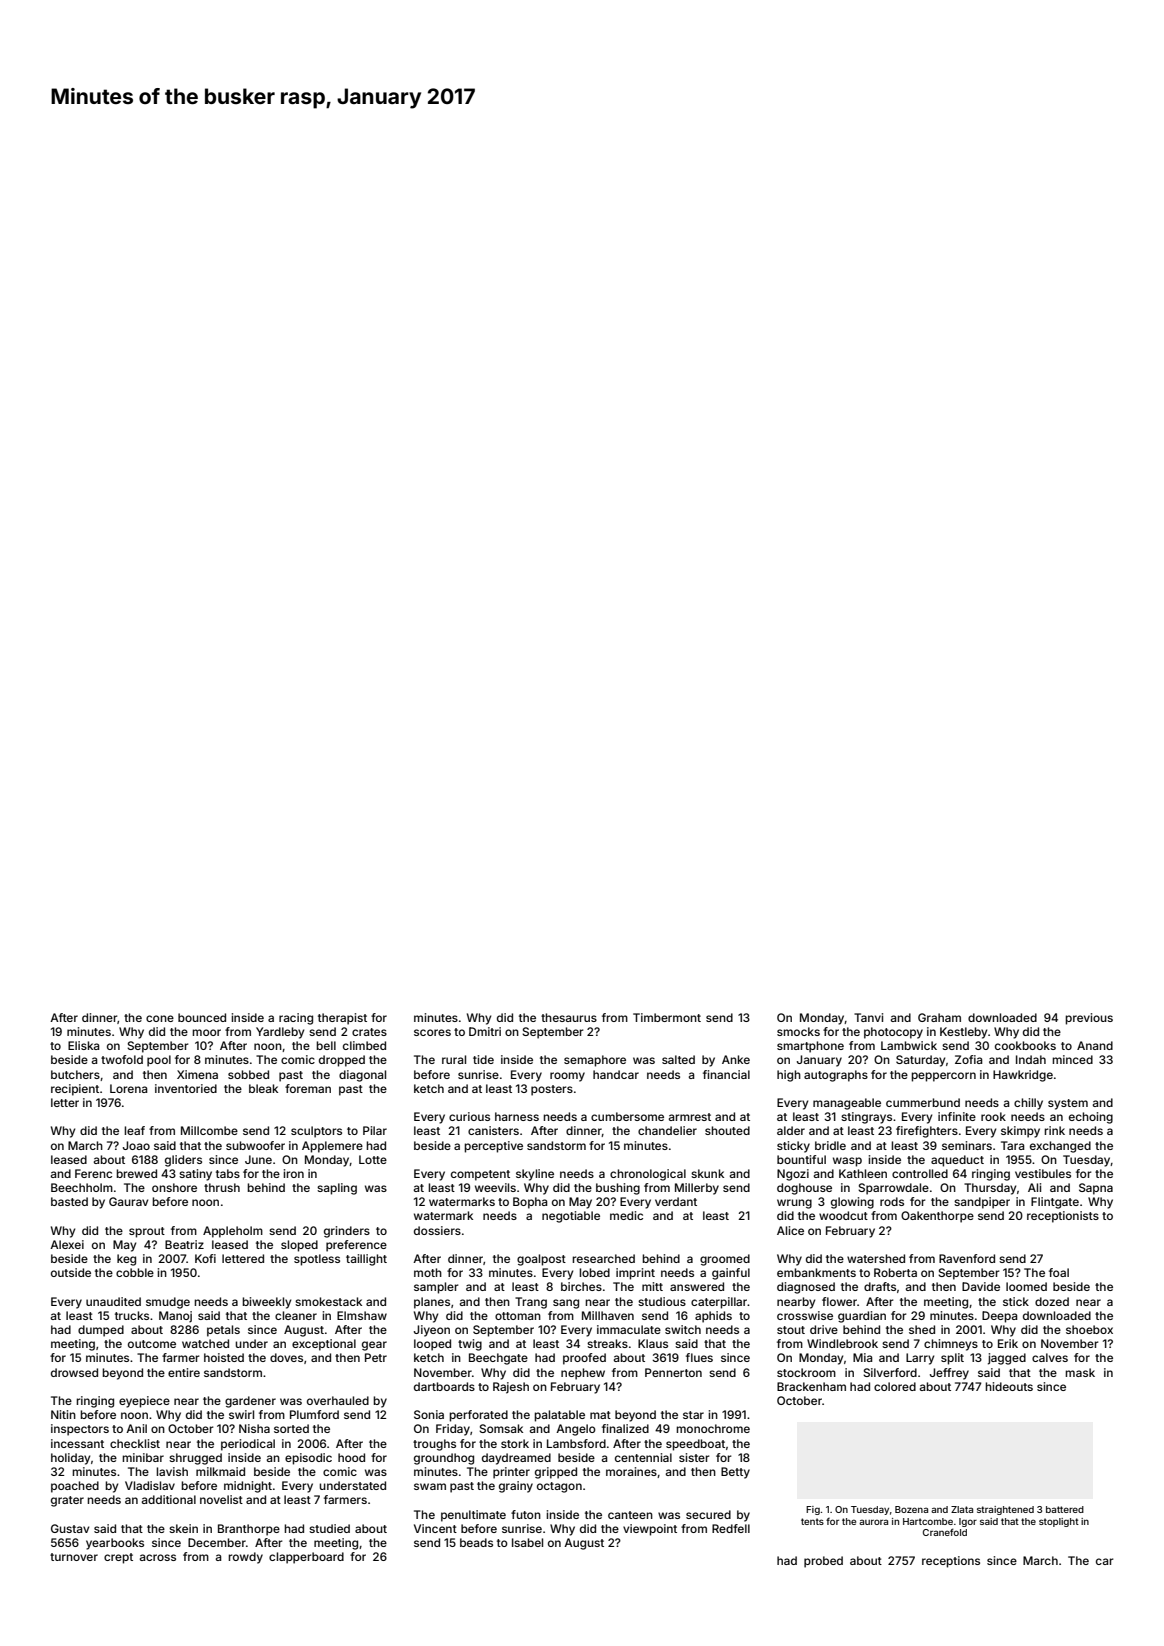 The width and height of the screenshot is (1164, 1646). I want to click on canteen, so click(630, 1515).
